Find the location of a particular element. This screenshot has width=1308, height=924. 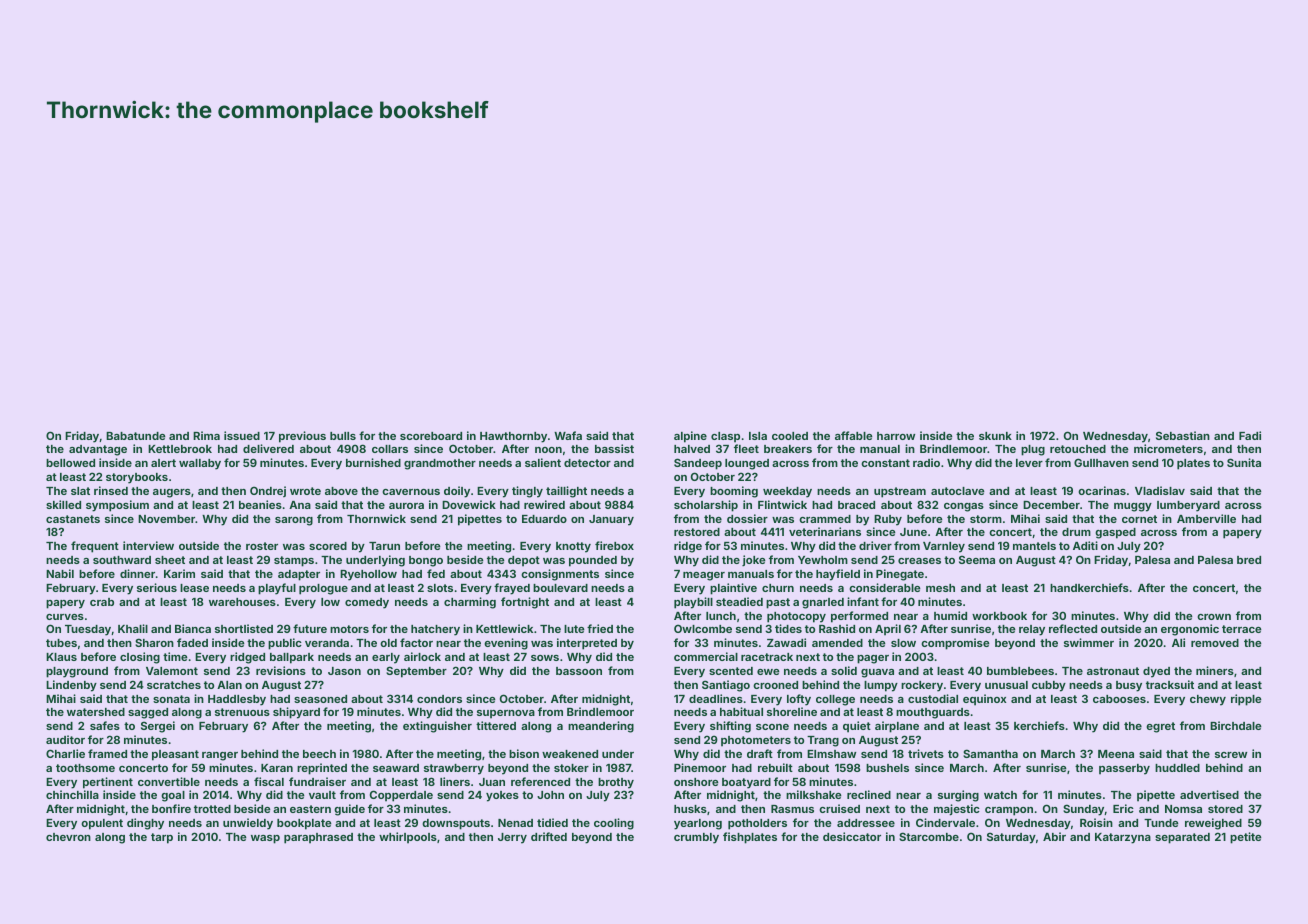

watershed is located at coordinates (96, 712).
